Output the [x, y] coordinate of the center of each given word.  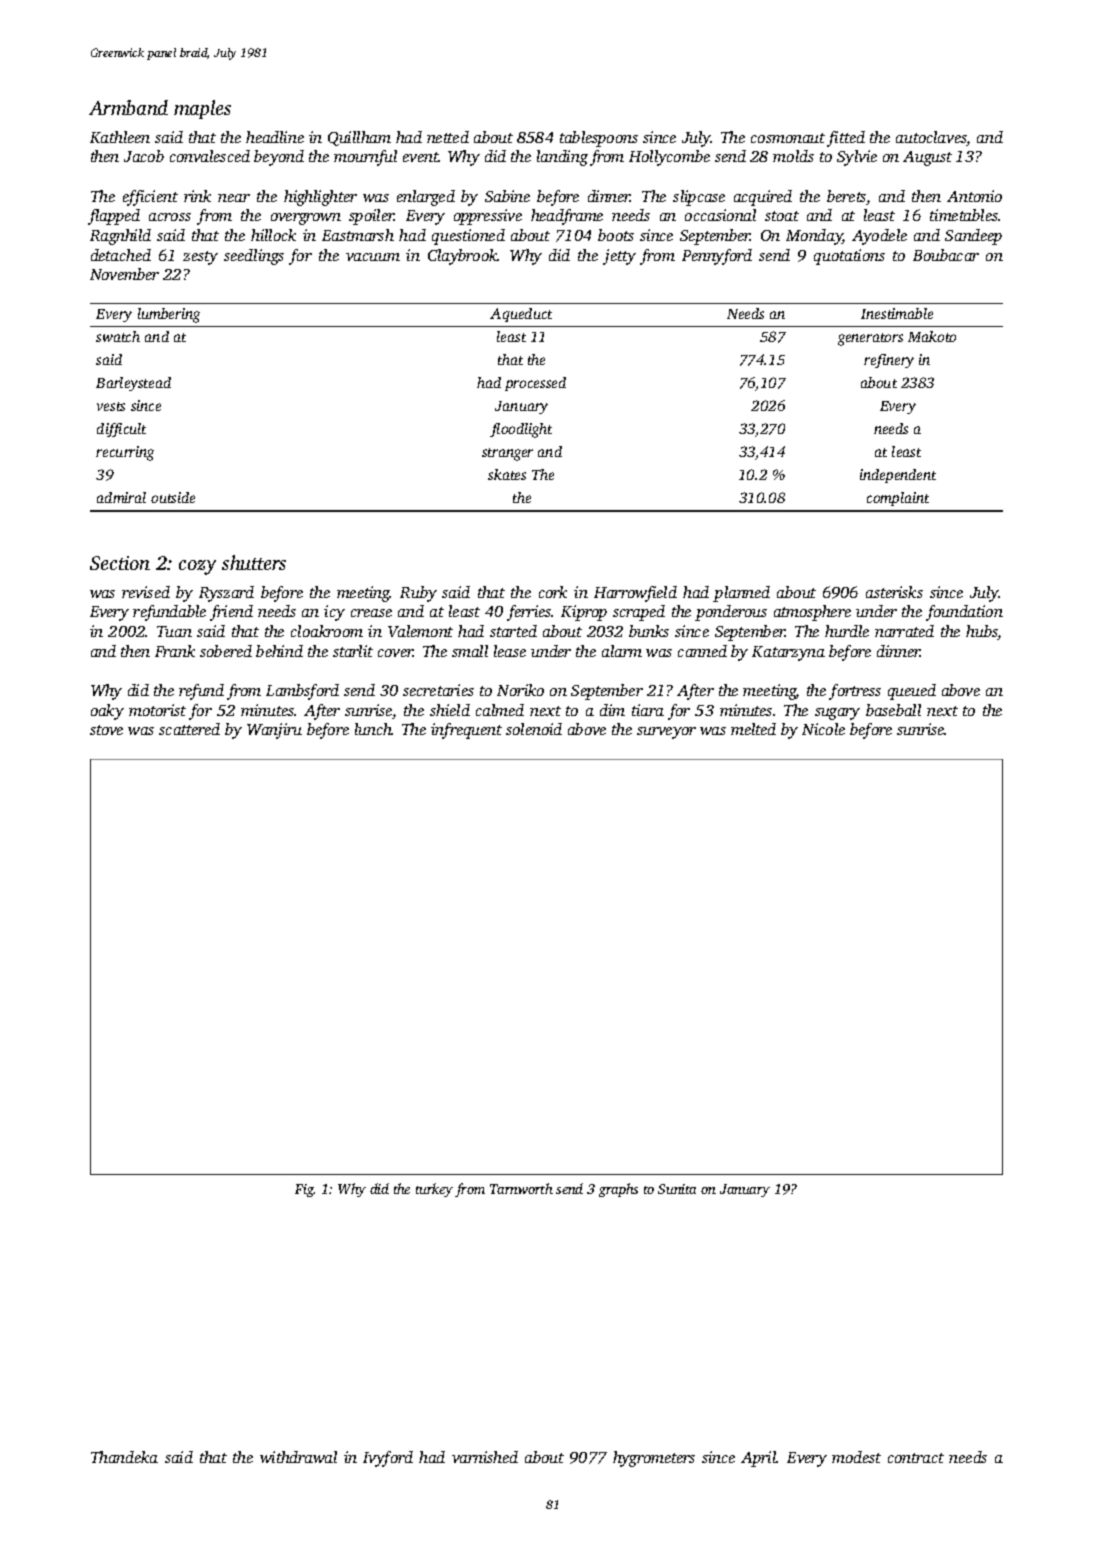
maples [202, 109]
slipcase [699, 198]
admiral [121, 497]
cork [553, 592]
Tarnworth [521, 1188]
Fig [304, 1190]
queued [912, 692]
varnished [485, 1457]
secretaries [438, 690]
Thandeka [124, 1457]
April [759, 1459]
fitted [846, 139]
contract [916, 1458]
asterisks [894, 592]
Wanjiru [274, 731]
